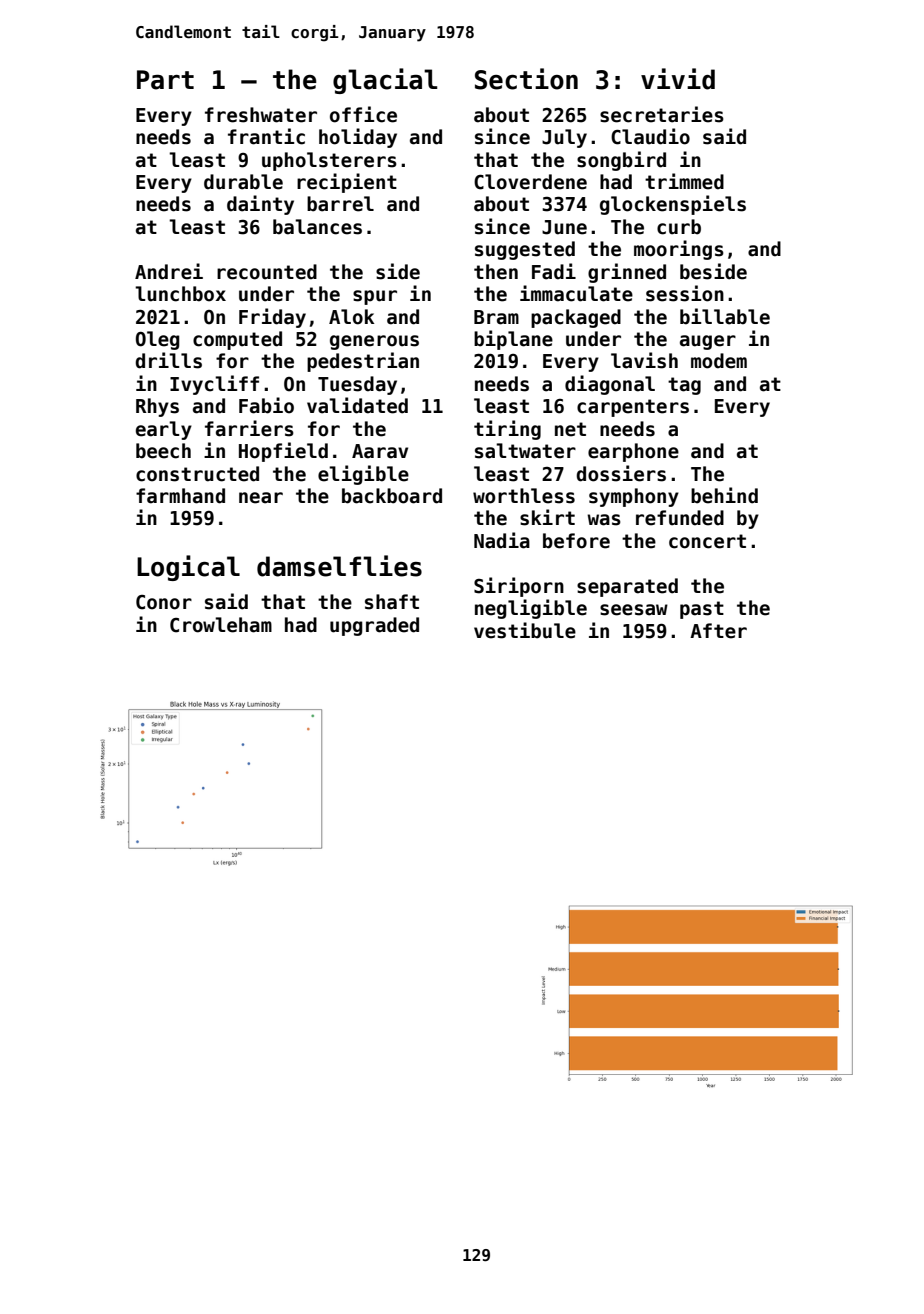 The width and height of the page is (924, 1314). I want to click on near, so click(261, 498).
